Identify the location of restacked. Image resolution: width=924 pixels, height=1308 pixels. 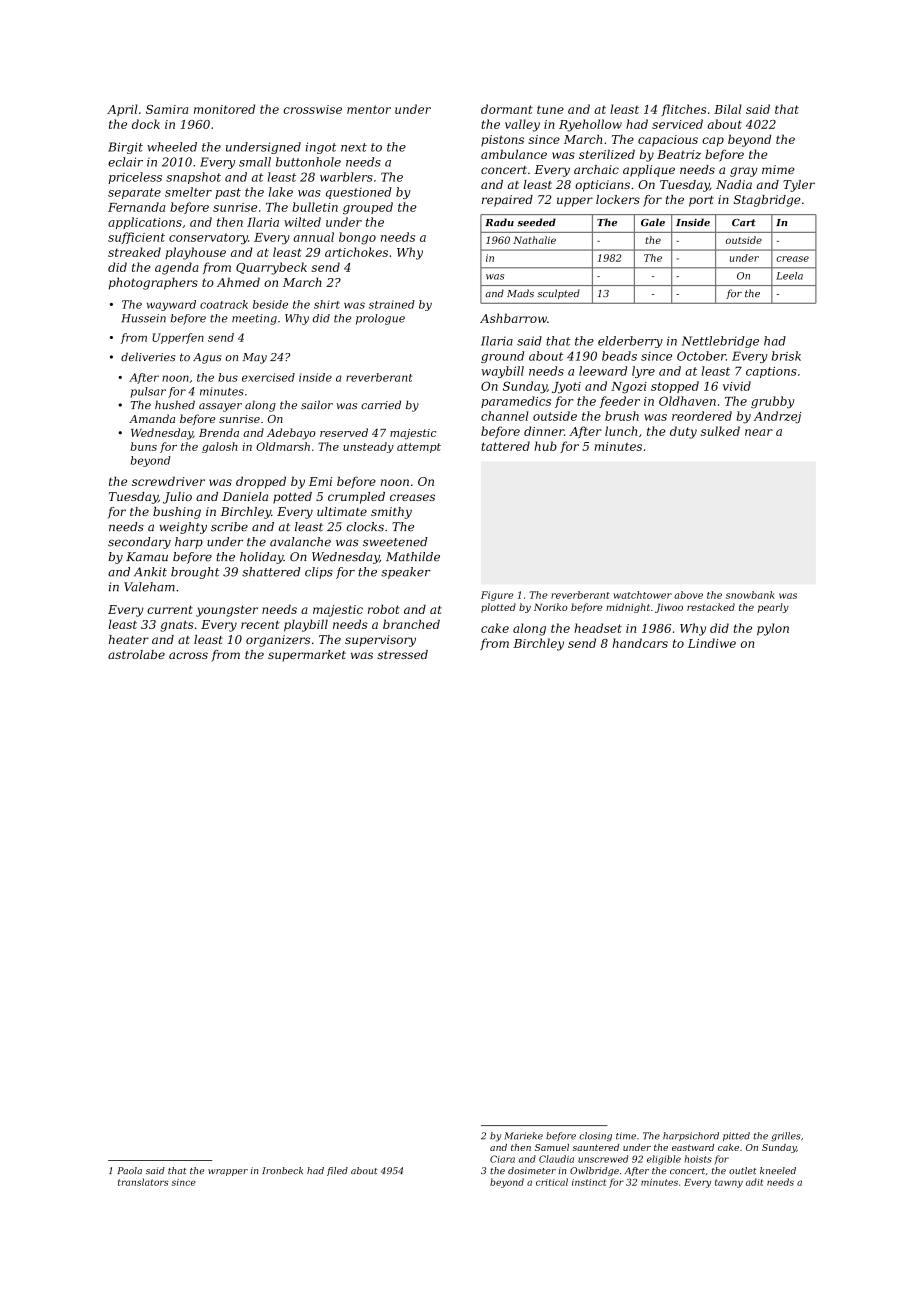
(711, 607).
